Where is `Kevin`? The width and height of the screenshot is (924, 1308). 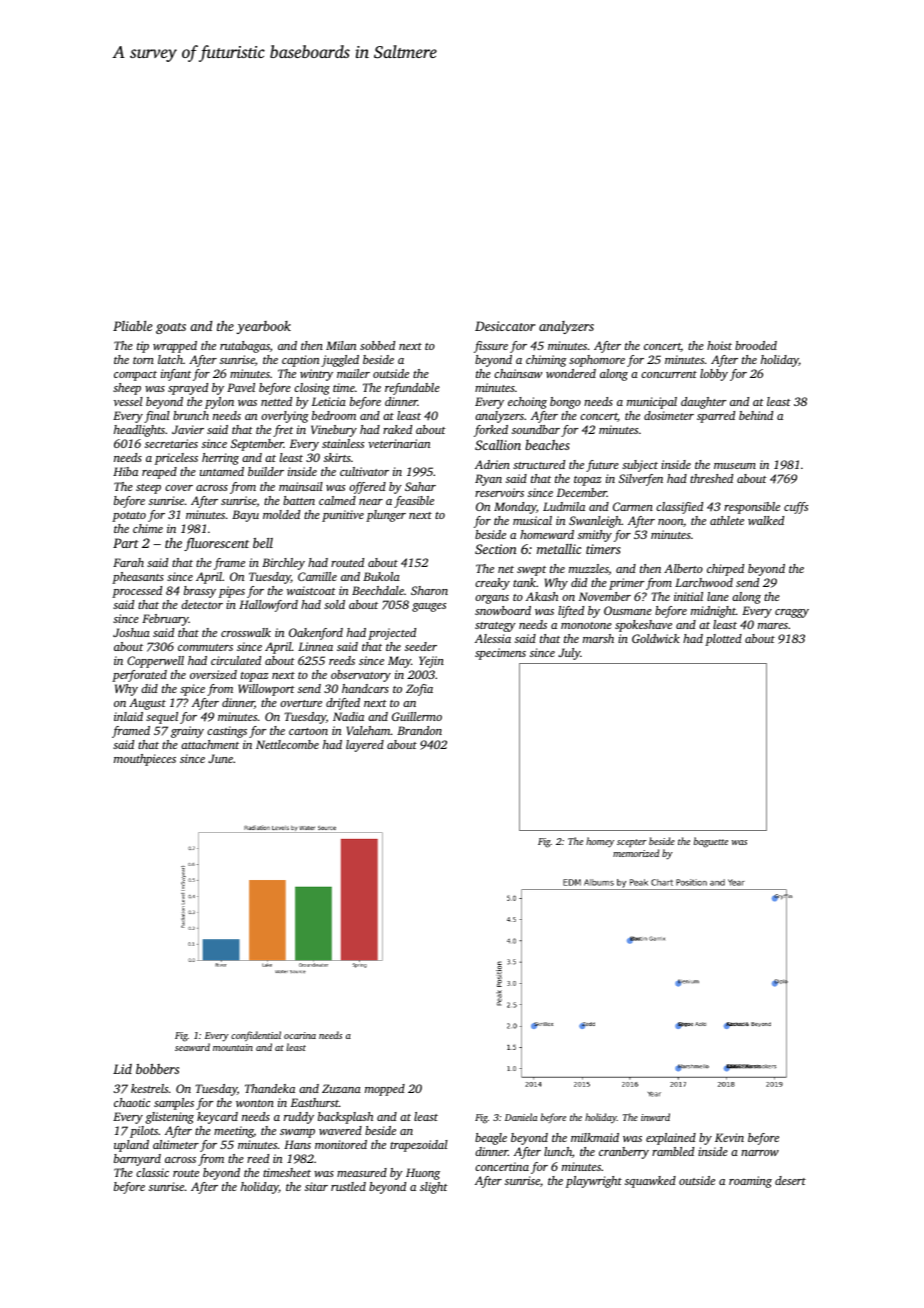
Kevin is located at coordinates (729, 1137).
